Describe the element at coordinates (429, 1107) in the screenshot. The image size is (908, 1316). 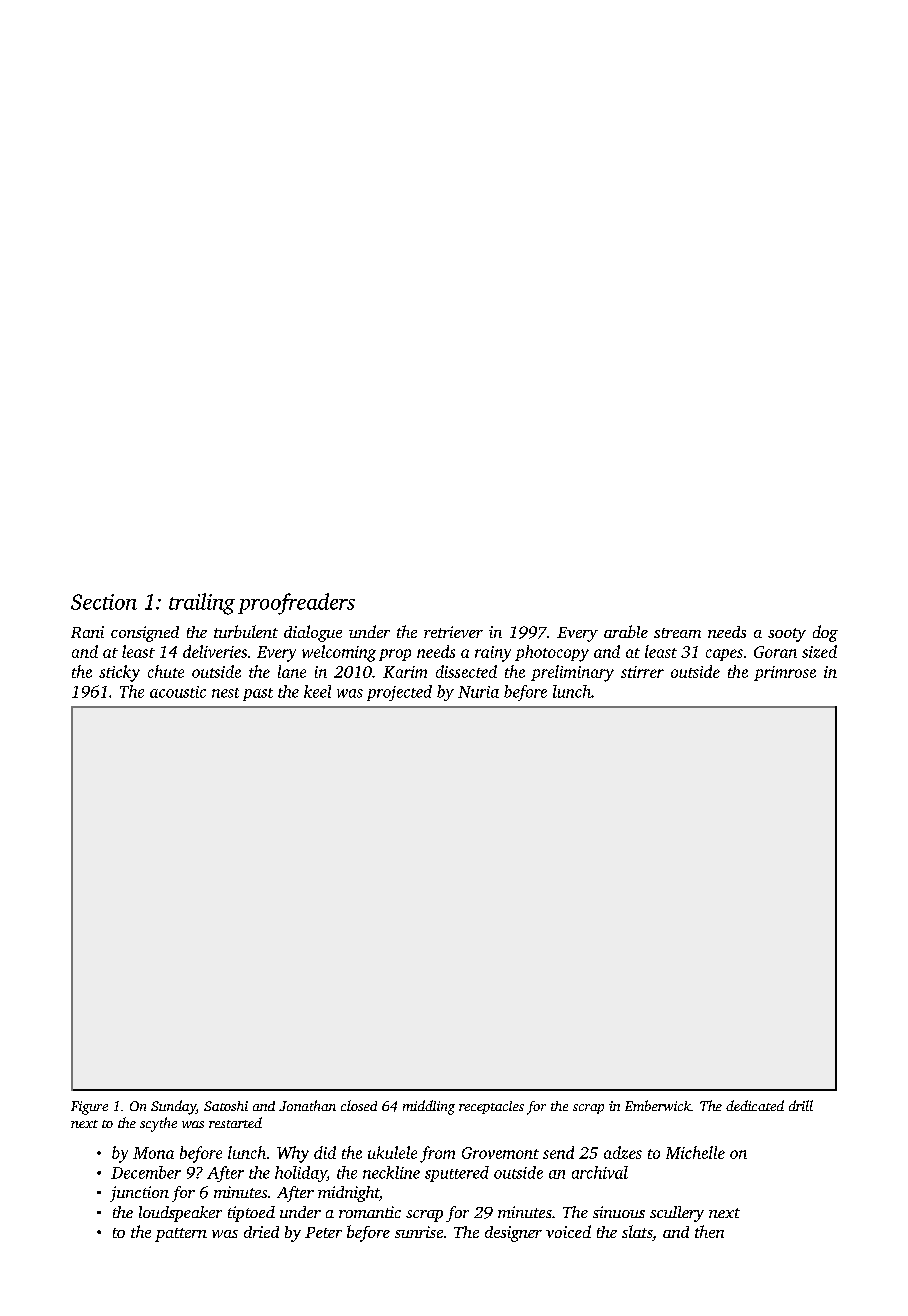
I see `middling` at that location.
